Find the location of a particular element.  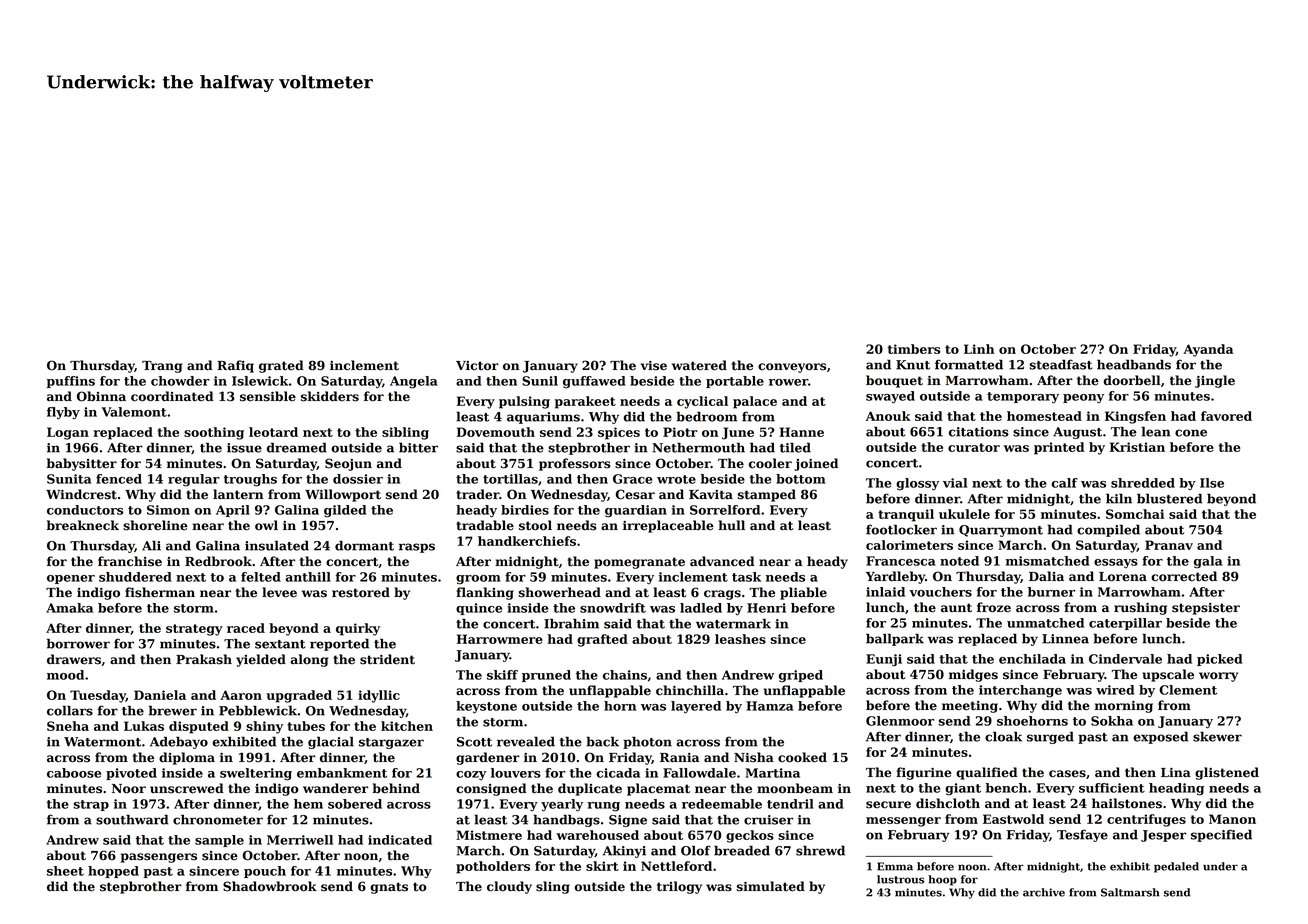

Ilse is located at coordinates (1212, 483).
